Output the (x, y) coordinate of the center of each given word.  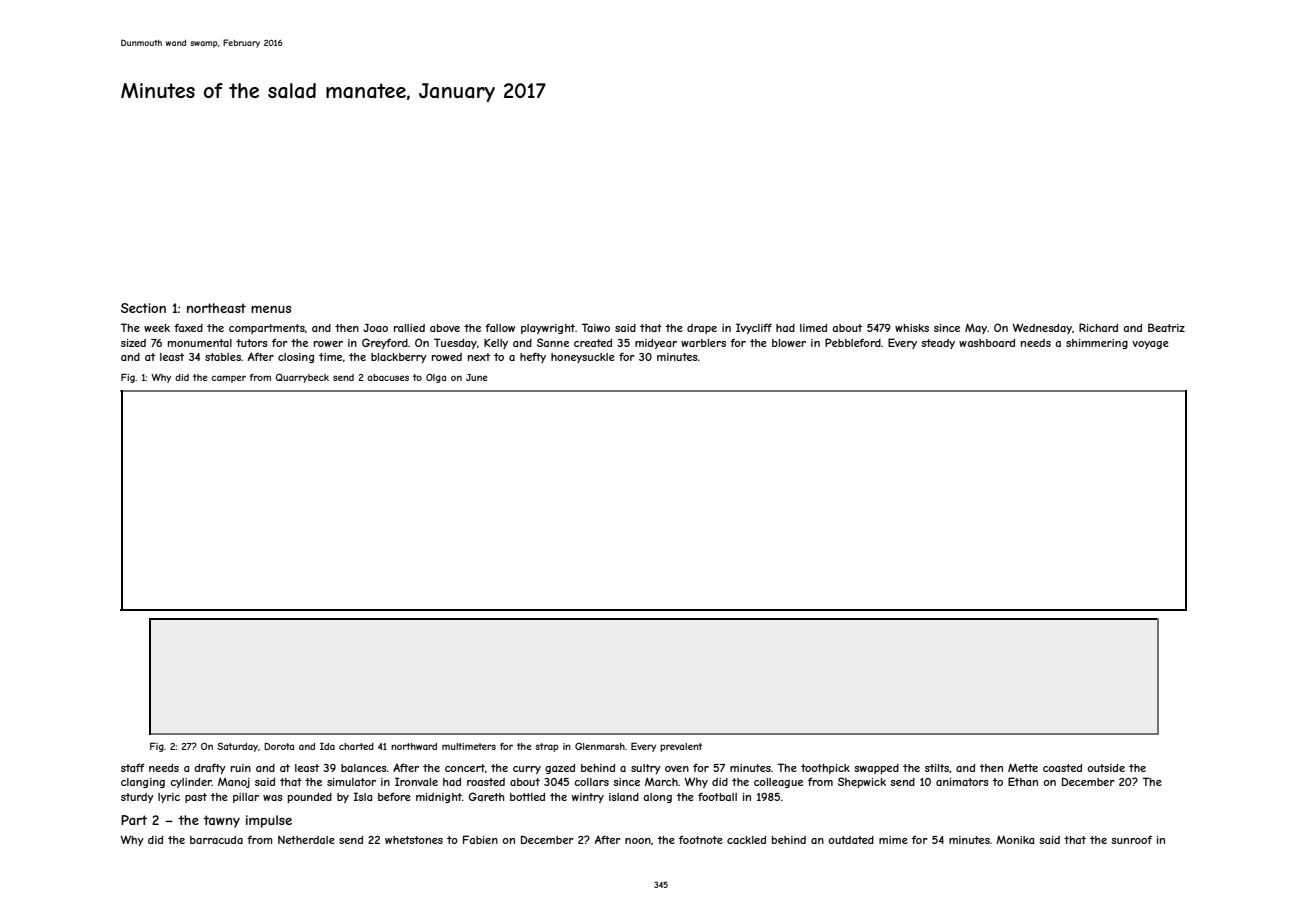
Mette (1023, 767)
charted (356, 746)
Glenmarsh (600, 746)
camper (228, 379)
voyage (1150, 345)
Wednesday (1042, 328)
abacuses (388, 377)
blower (789, 343)
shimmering (1097, 344)
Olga (436, 378)
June (476, 377)
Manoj (234, 783)
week (157, 328)
